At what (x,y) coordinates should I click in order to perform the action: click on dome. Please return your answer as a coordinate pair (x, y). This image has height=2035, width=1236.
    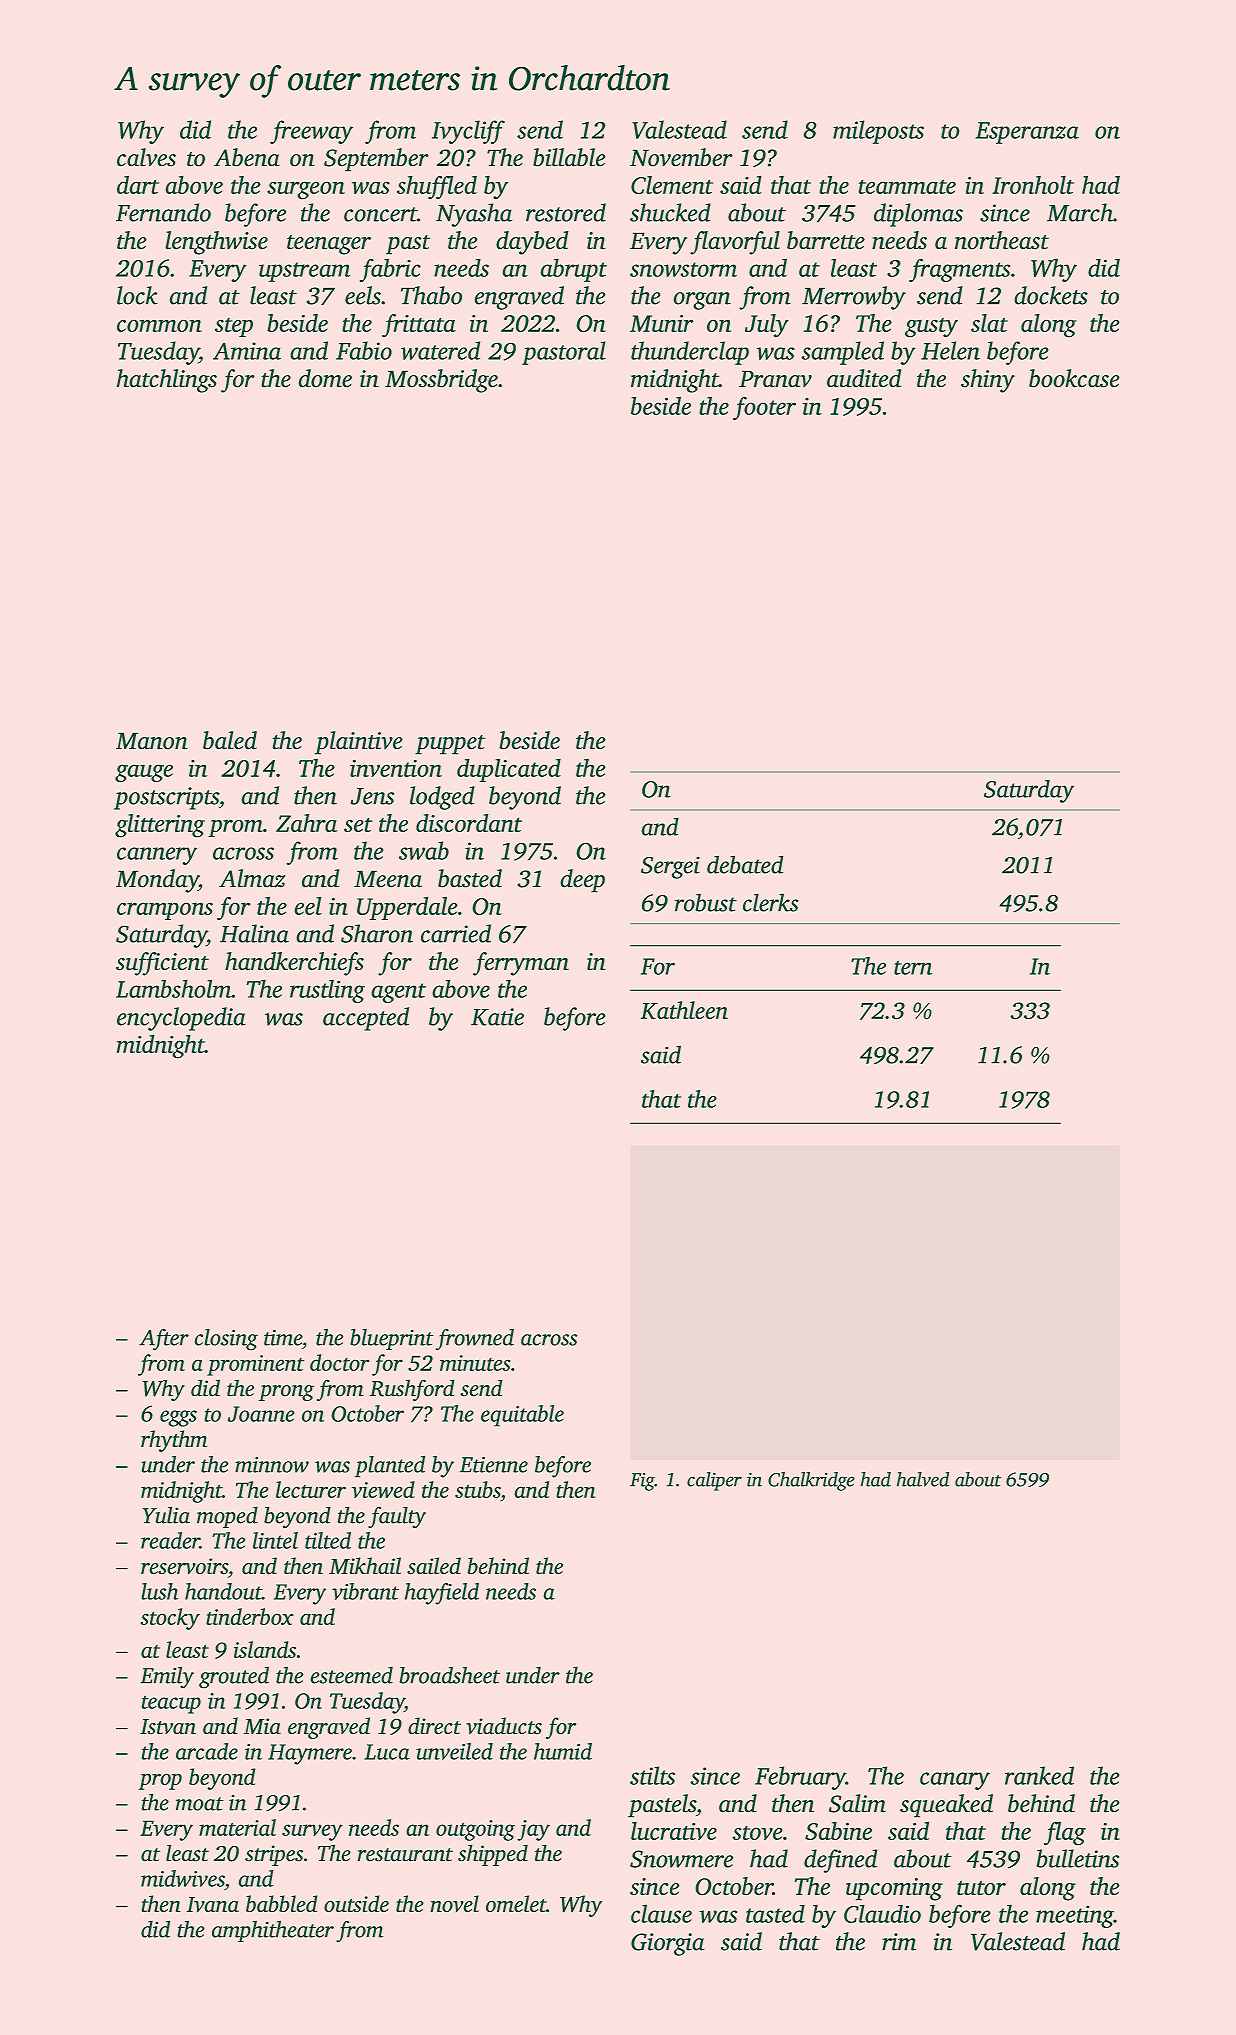
    Looking at the image, I should click on (325, 378).
